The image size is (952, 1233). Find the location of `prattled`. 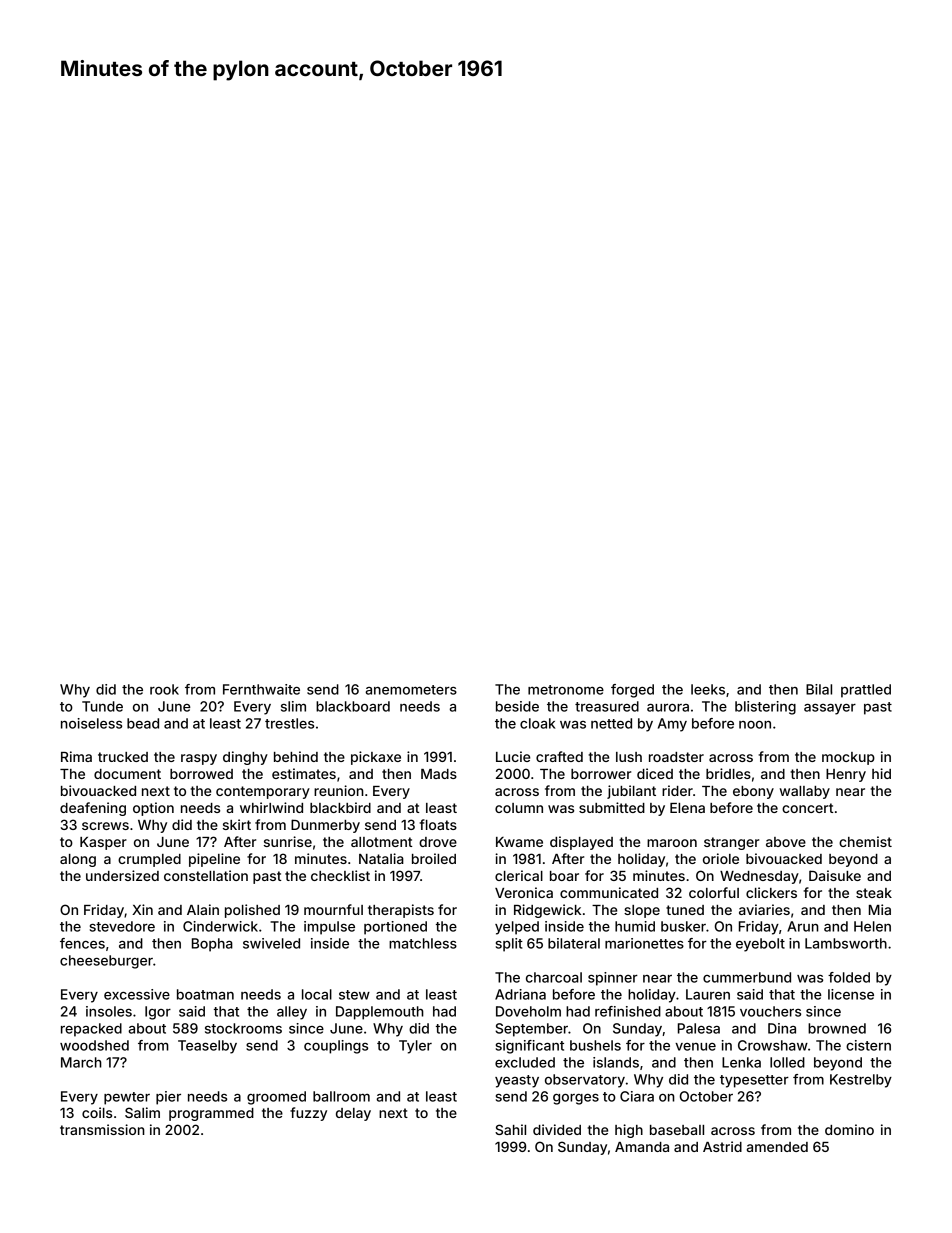

prattled is located at coordinates (866, 691).
